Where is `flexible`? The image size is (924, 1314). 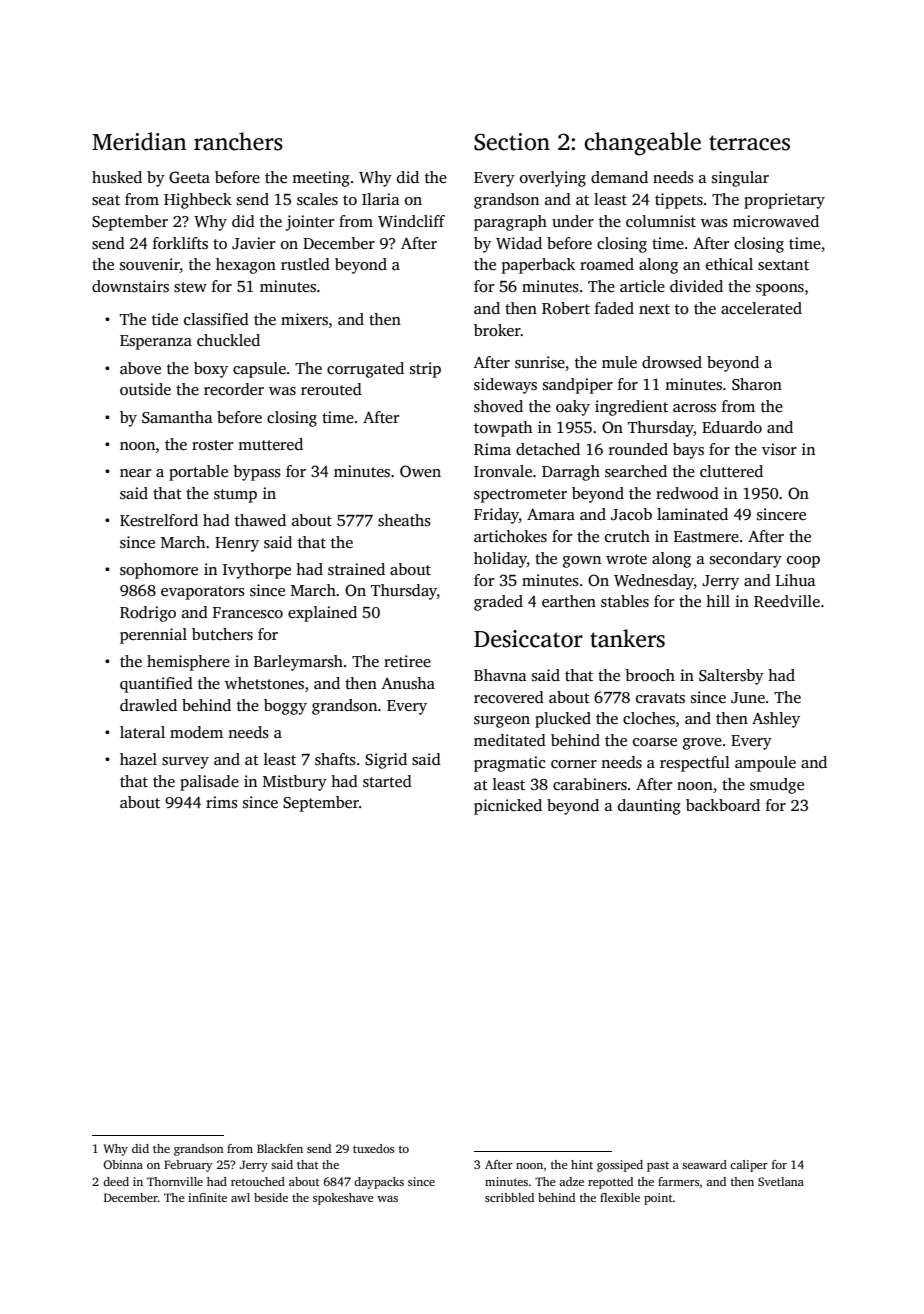
flexible is located at coordinates (620, 1197).
